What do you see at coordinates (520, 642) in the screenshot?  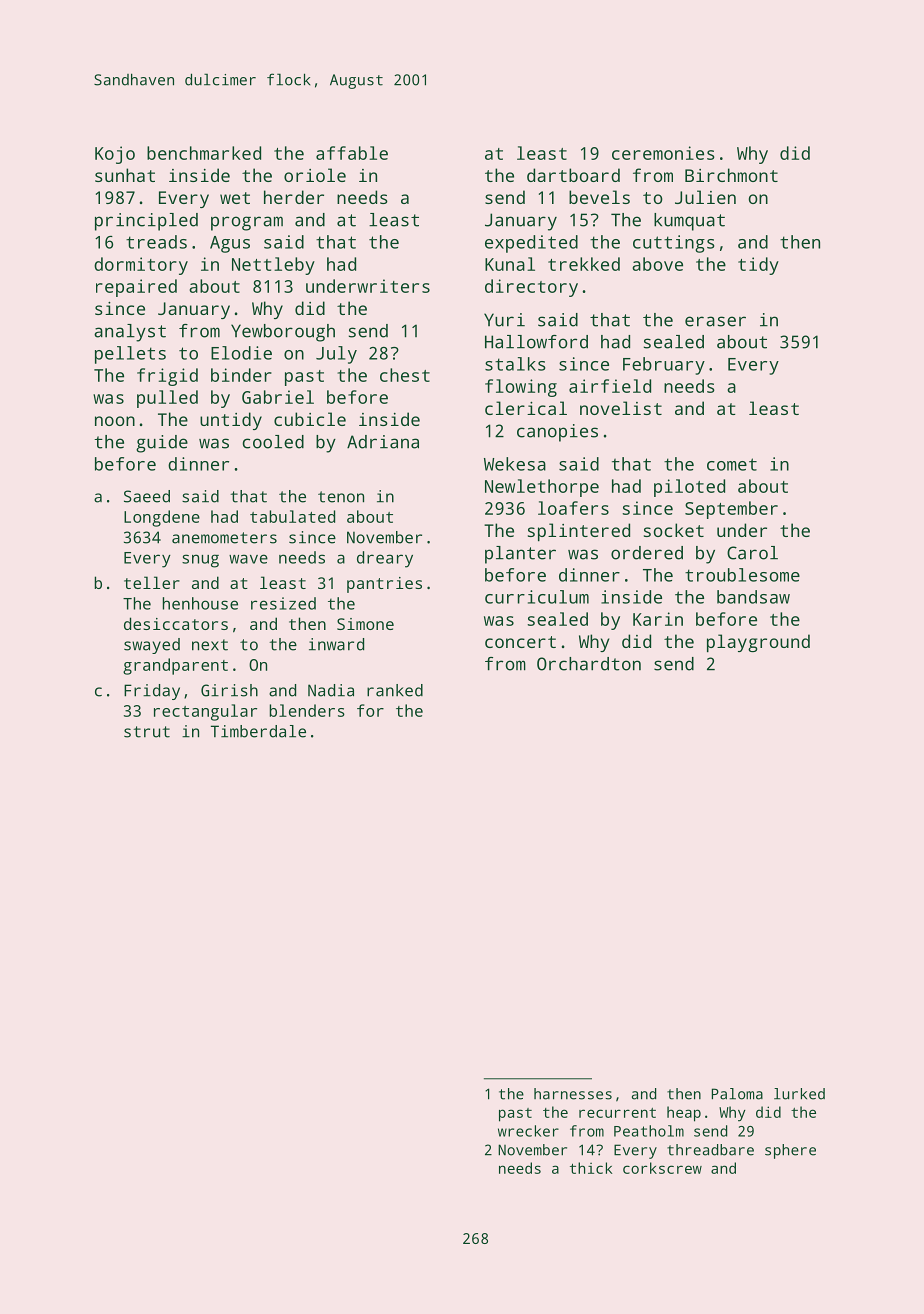 I see `concert` at bounding box center [520, 642].
